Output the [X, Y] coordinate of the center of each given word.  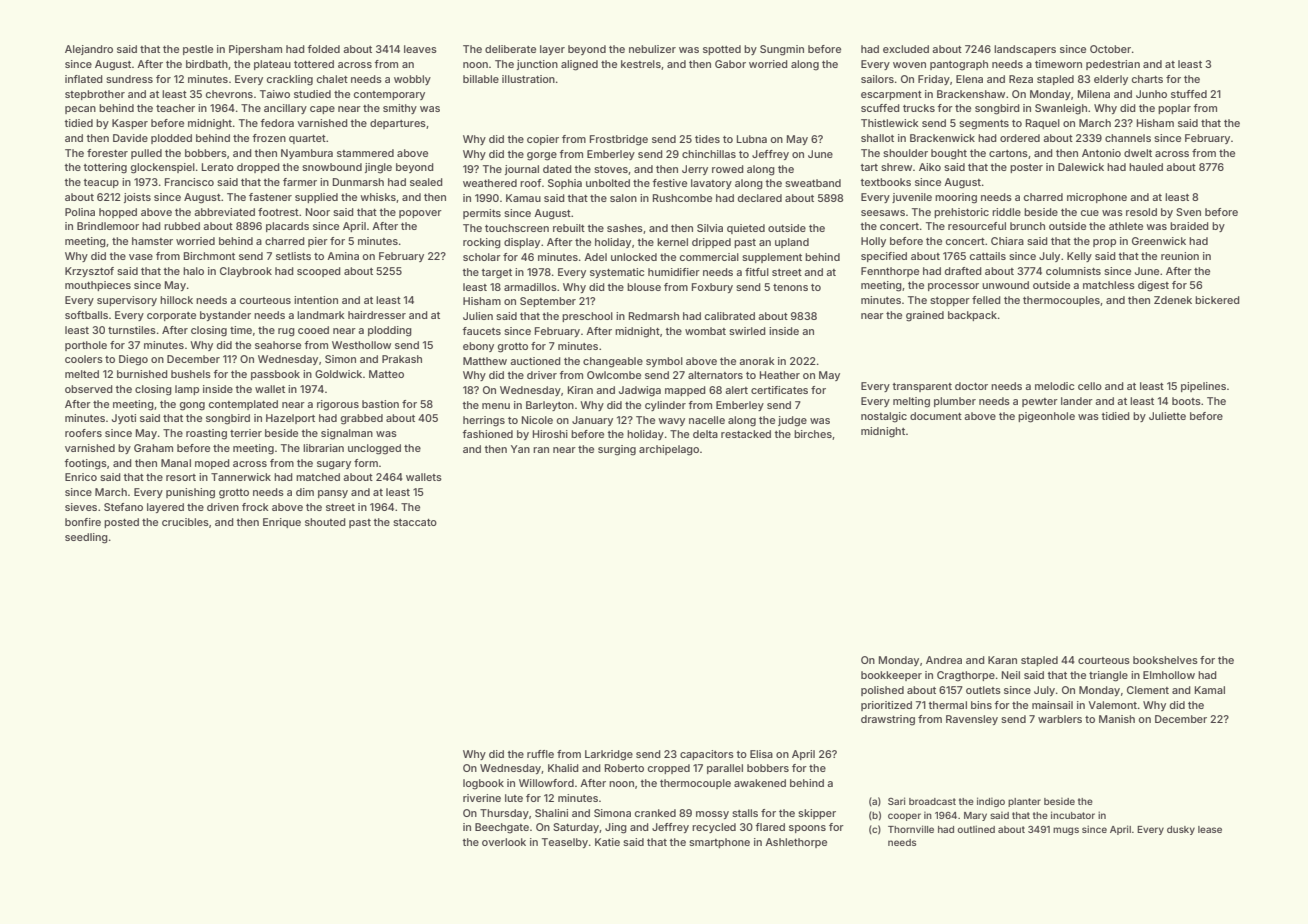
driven [223, 507]
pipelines [1203, 387]
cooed [313, 330]
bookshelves [1165, 660]
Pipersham [255, 50]
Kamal [1210, 690]
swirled [747, 331]
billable [481, 79]
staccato [415, 522]
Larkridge [609, 755]
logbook [483, 784]
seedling [86, 538]
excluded [906, 49]
